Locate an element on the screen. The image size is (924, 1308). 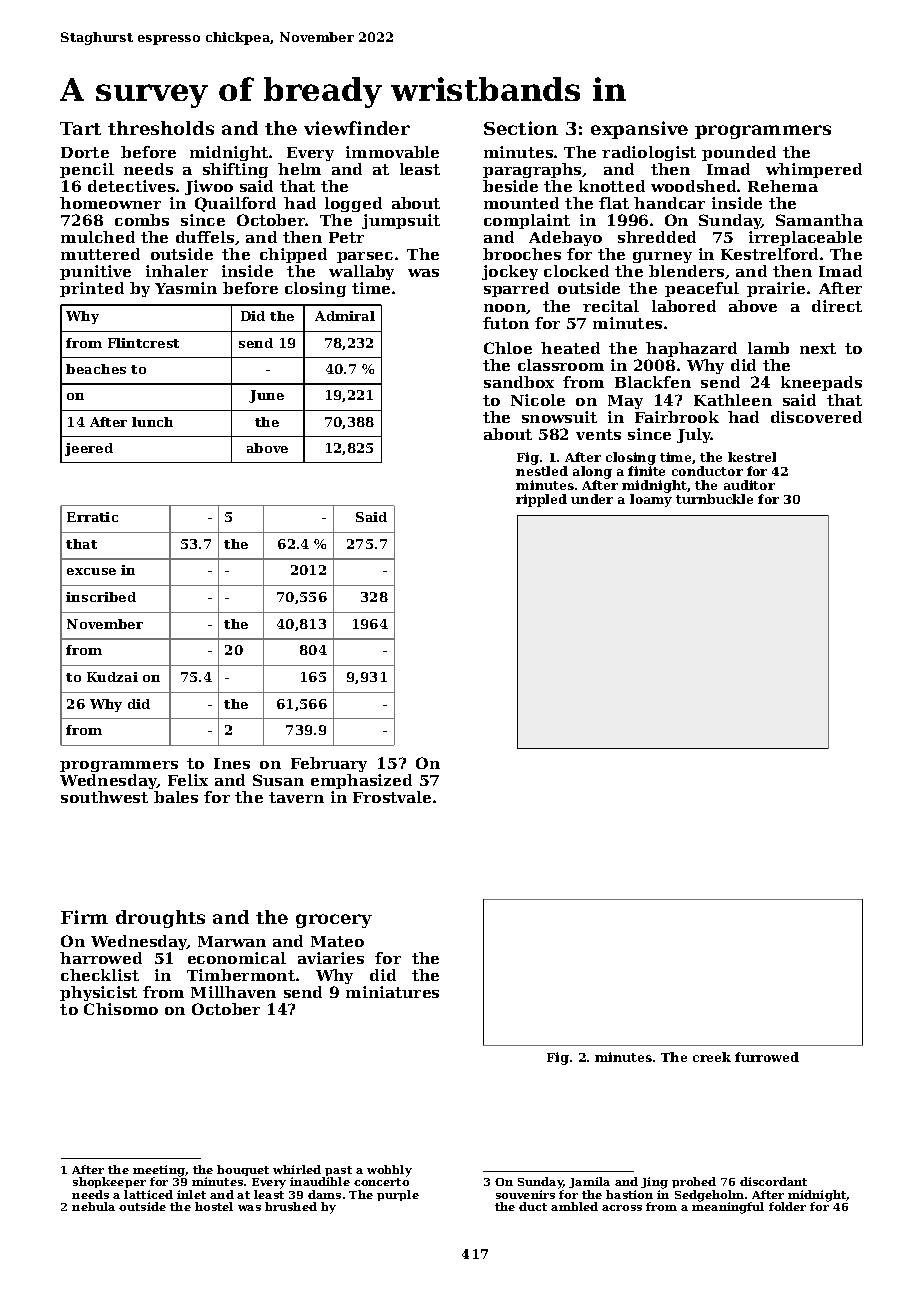
viewfinder is located at coordinates (357, 128).
